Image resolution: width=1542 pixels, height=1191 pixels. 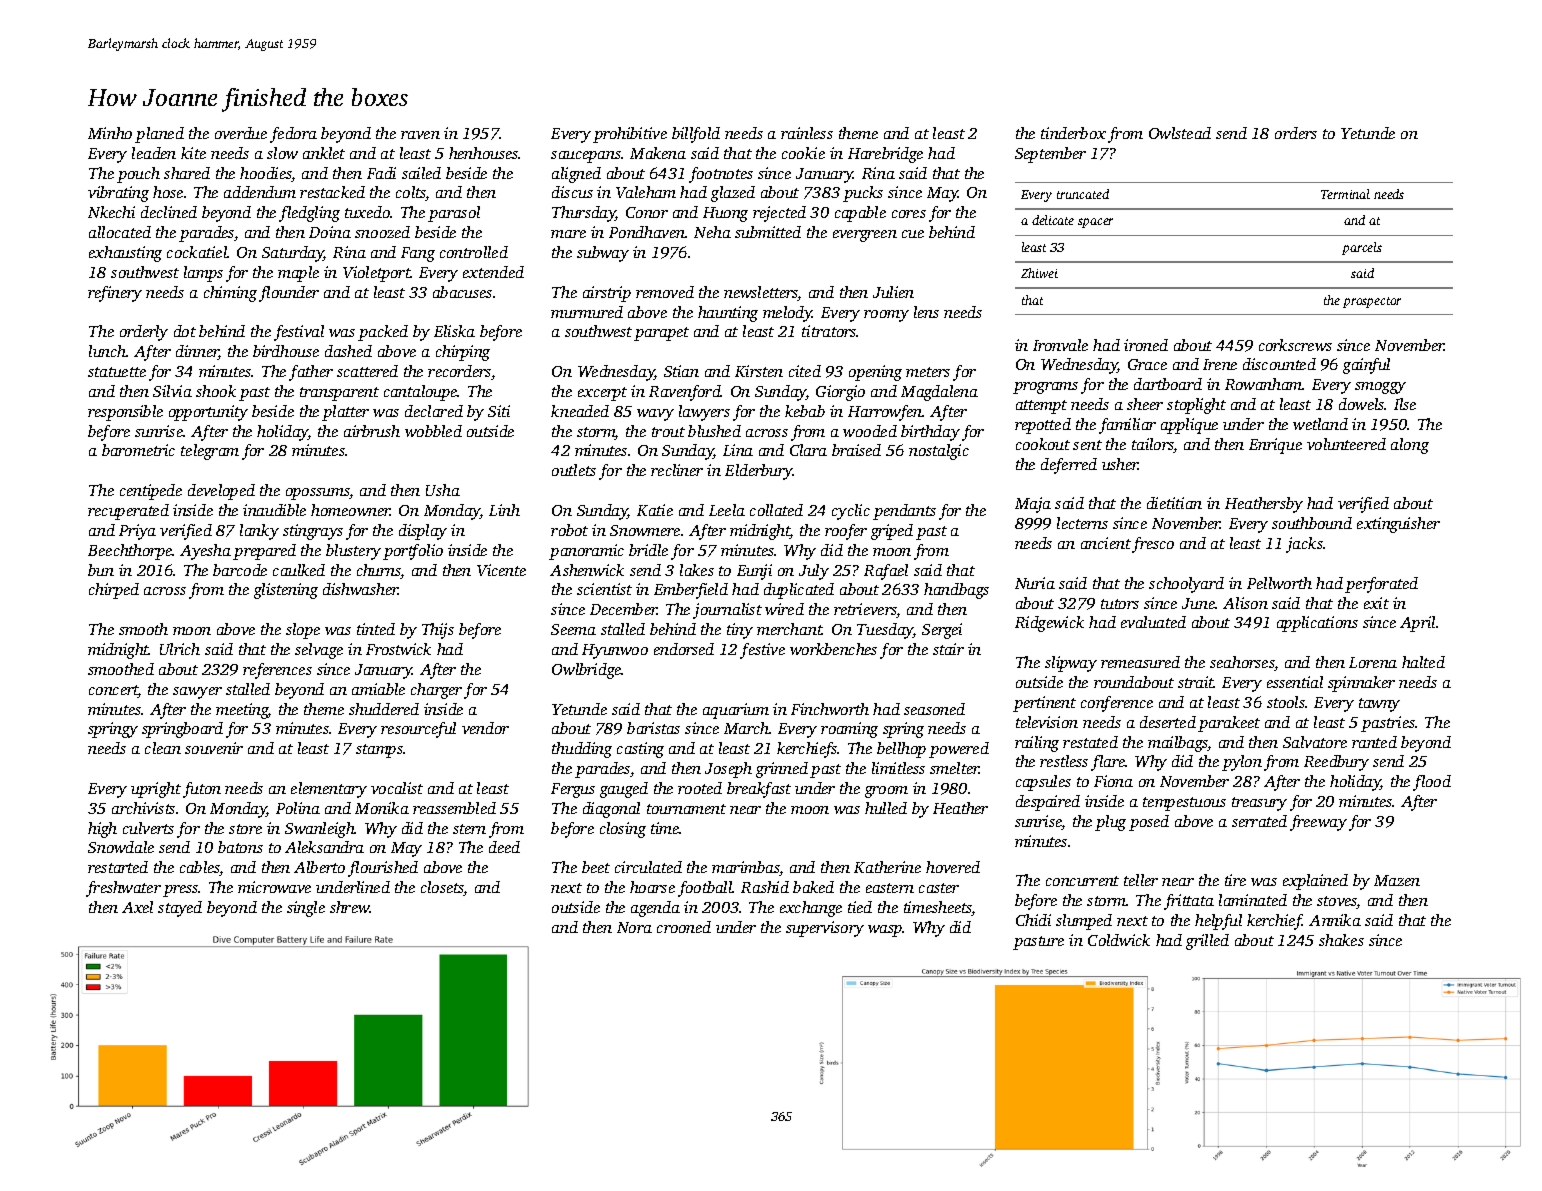 I want to click on Minho, so click(x=110, y=133).
